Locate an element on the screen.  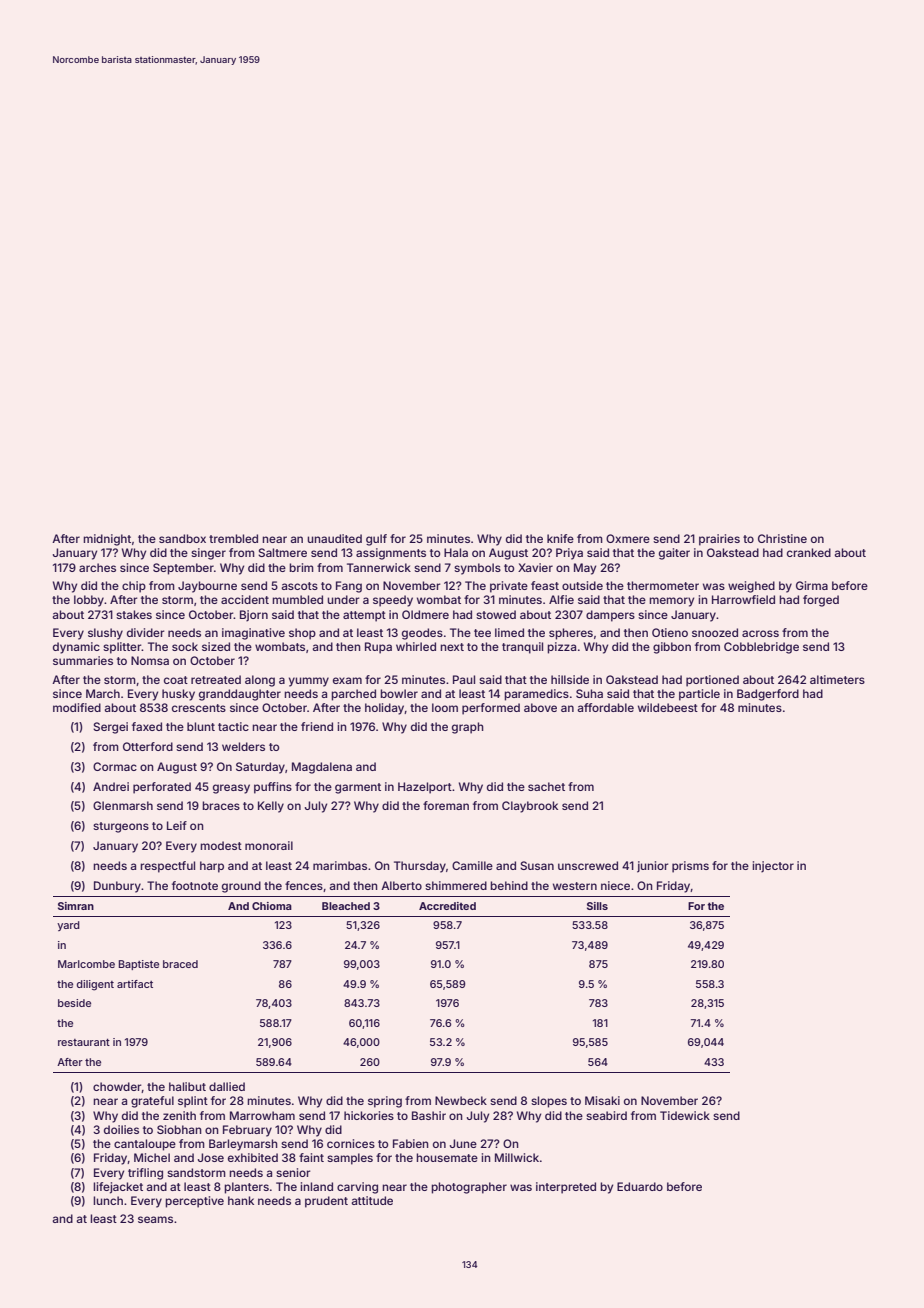
hank is located at coordinates (241, 1200).
